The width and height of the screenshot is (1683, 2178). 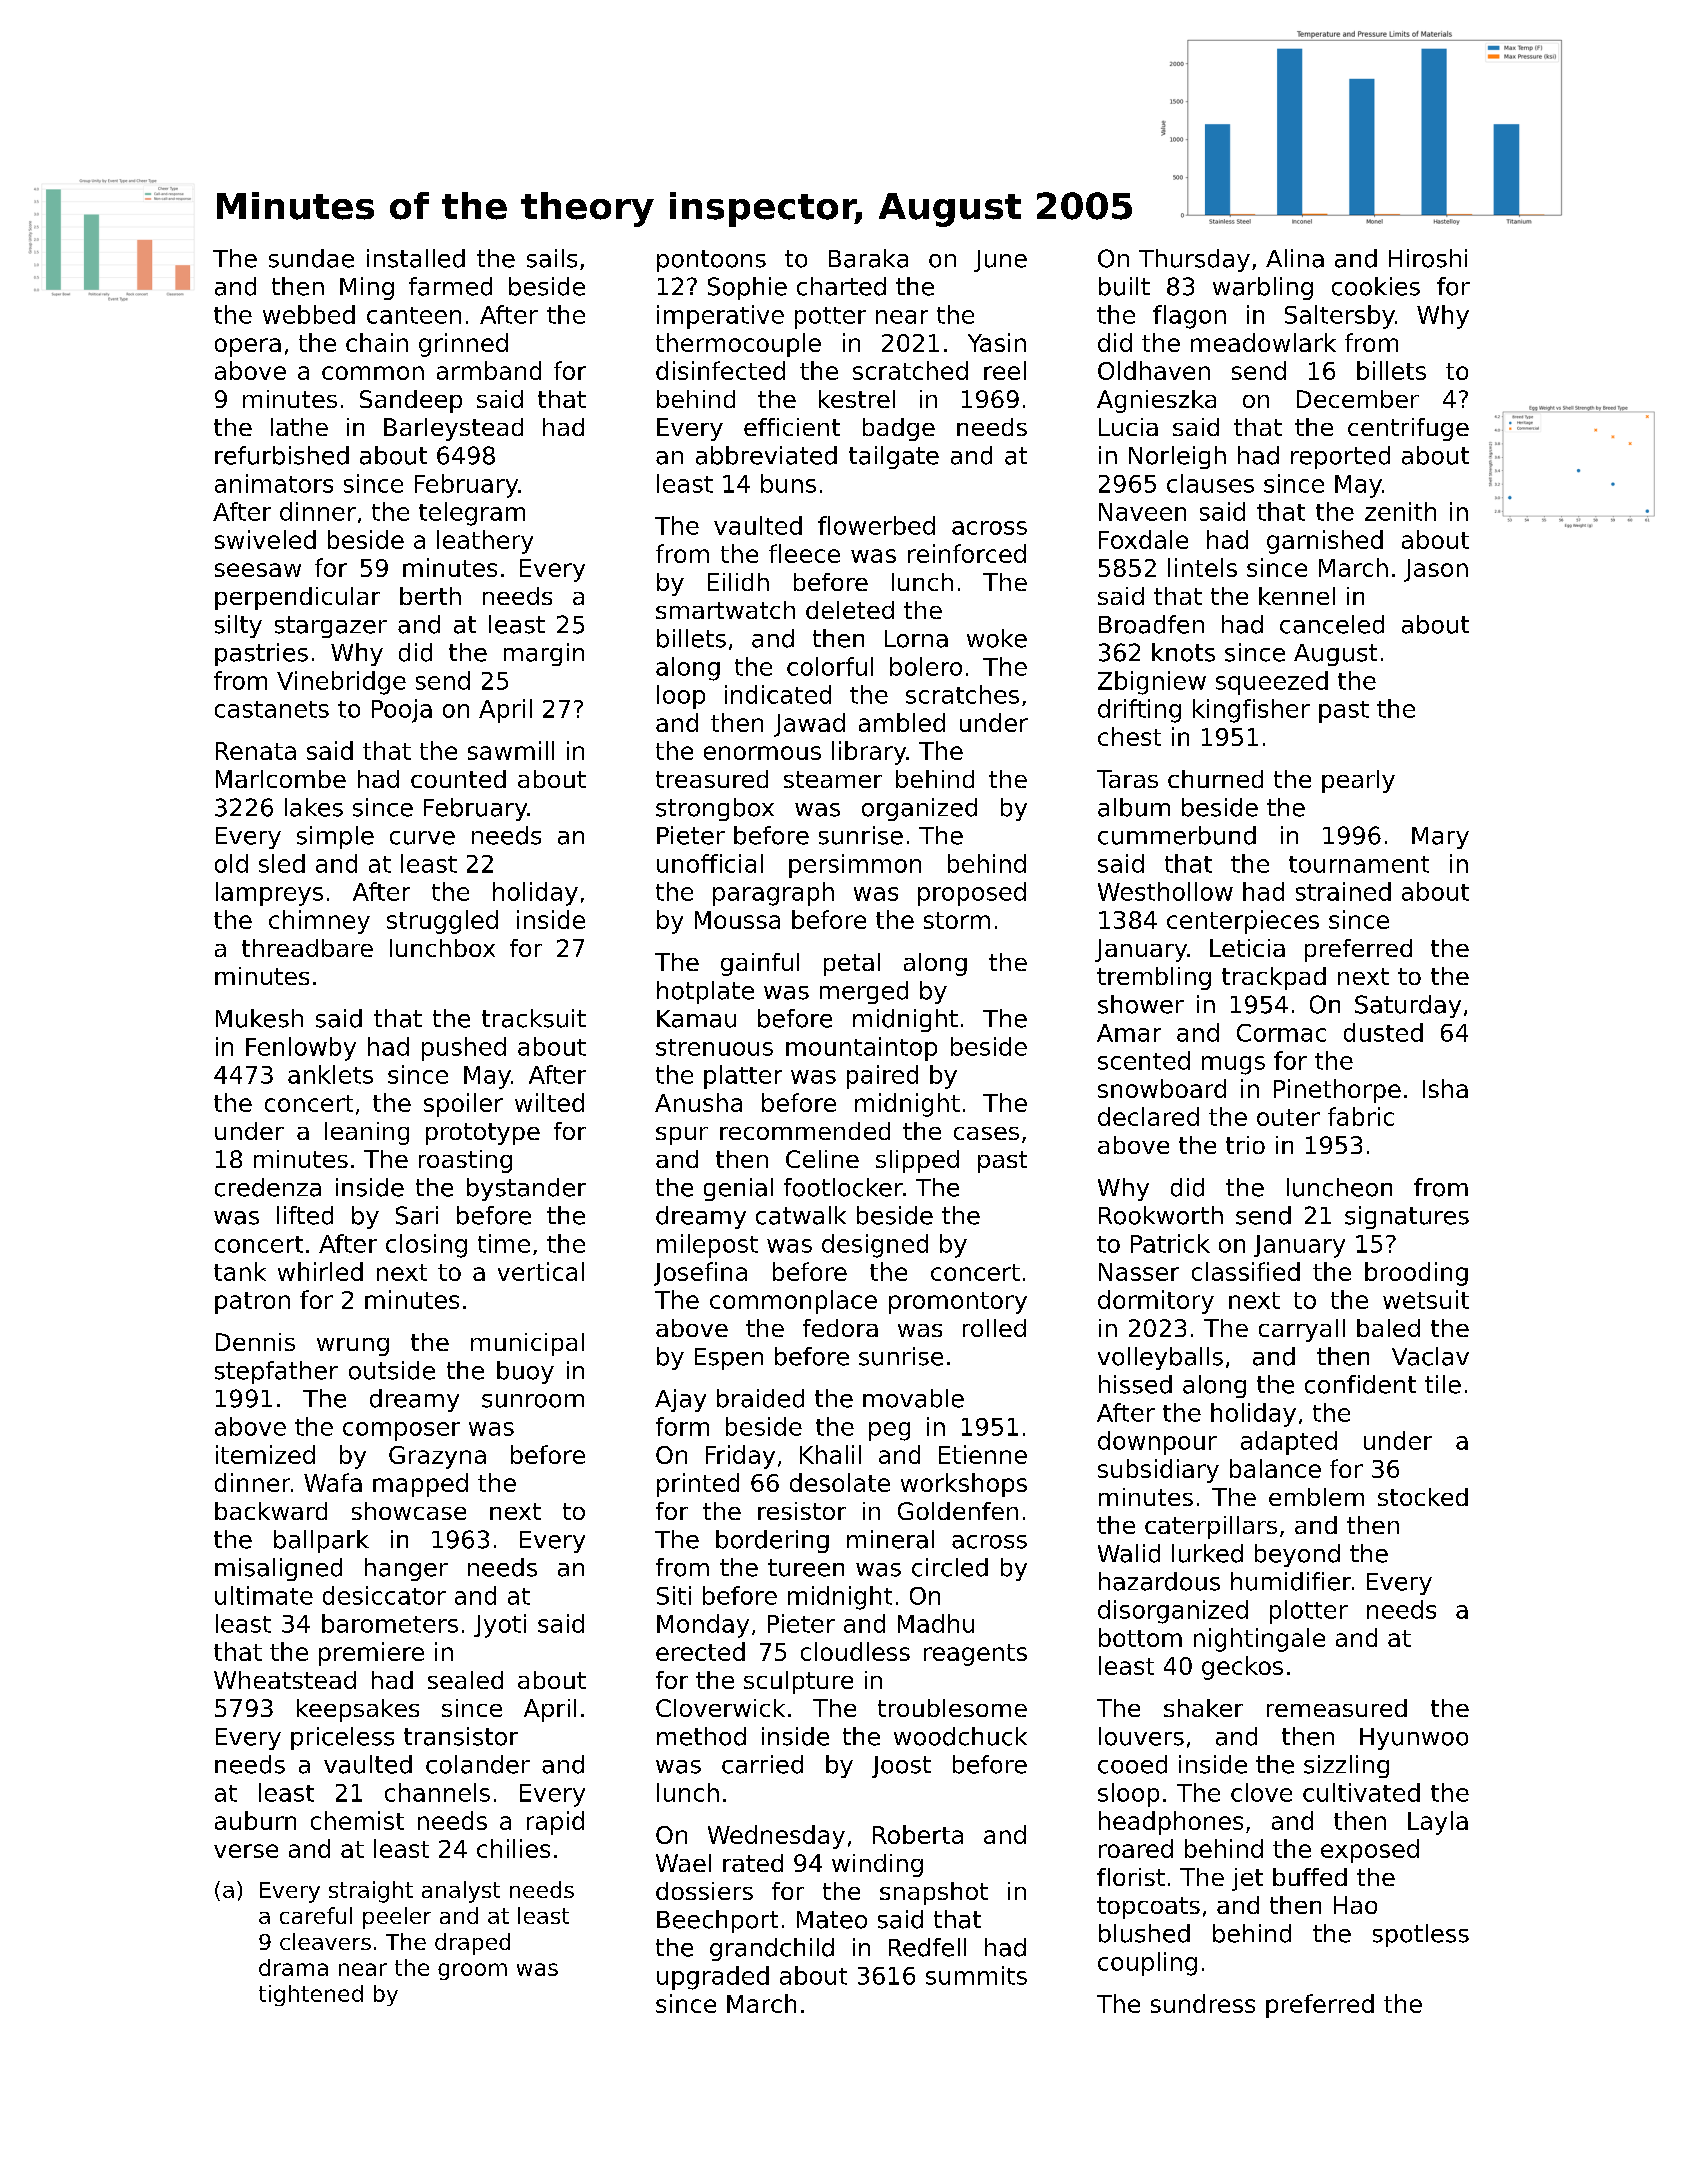 I want to click on meadowlark, so click(x=1263, y=342).
